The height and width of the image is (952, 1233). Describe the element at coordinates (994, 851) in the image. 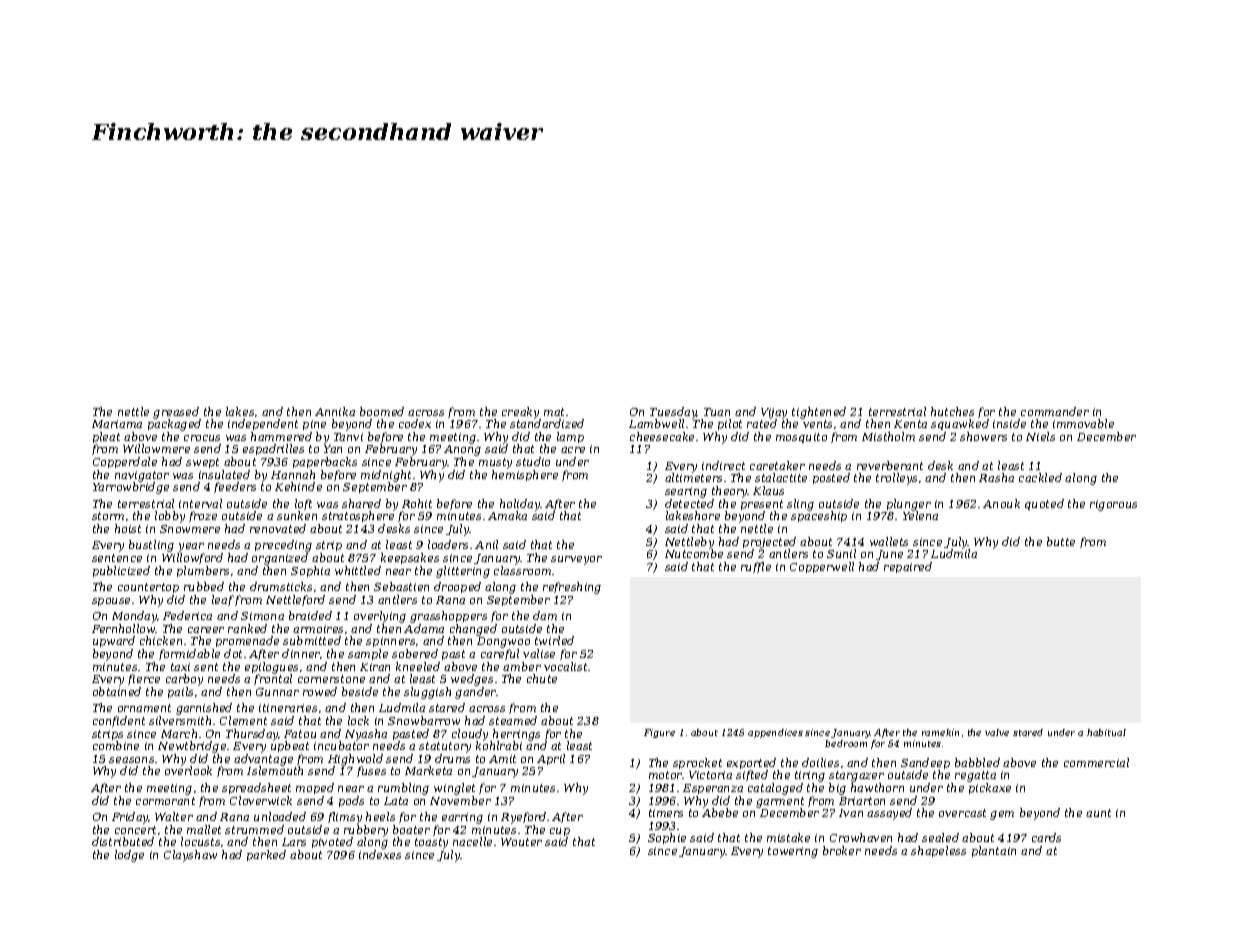

I see `plantain` at that location.
